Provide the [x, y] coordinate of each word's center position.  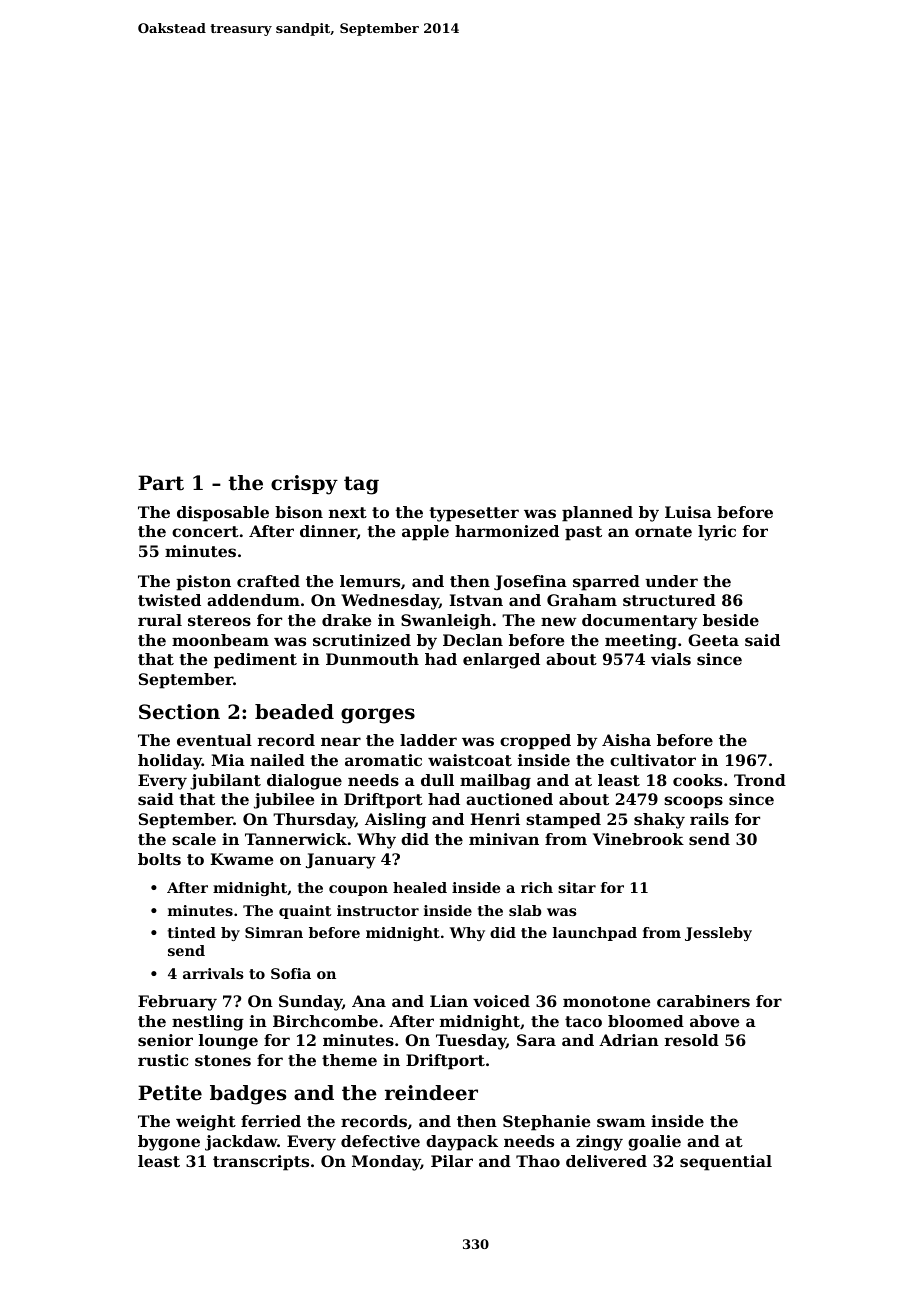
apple [425, 533]
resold [692, 1040]
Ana [369, 1001]
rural [160, 620]
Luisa [688, 512]
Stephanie [546, 1123]
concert [205, 531]
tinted [192, 932]
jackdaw [241, 1143]
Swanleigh [446, 622]
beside [731, 620]
